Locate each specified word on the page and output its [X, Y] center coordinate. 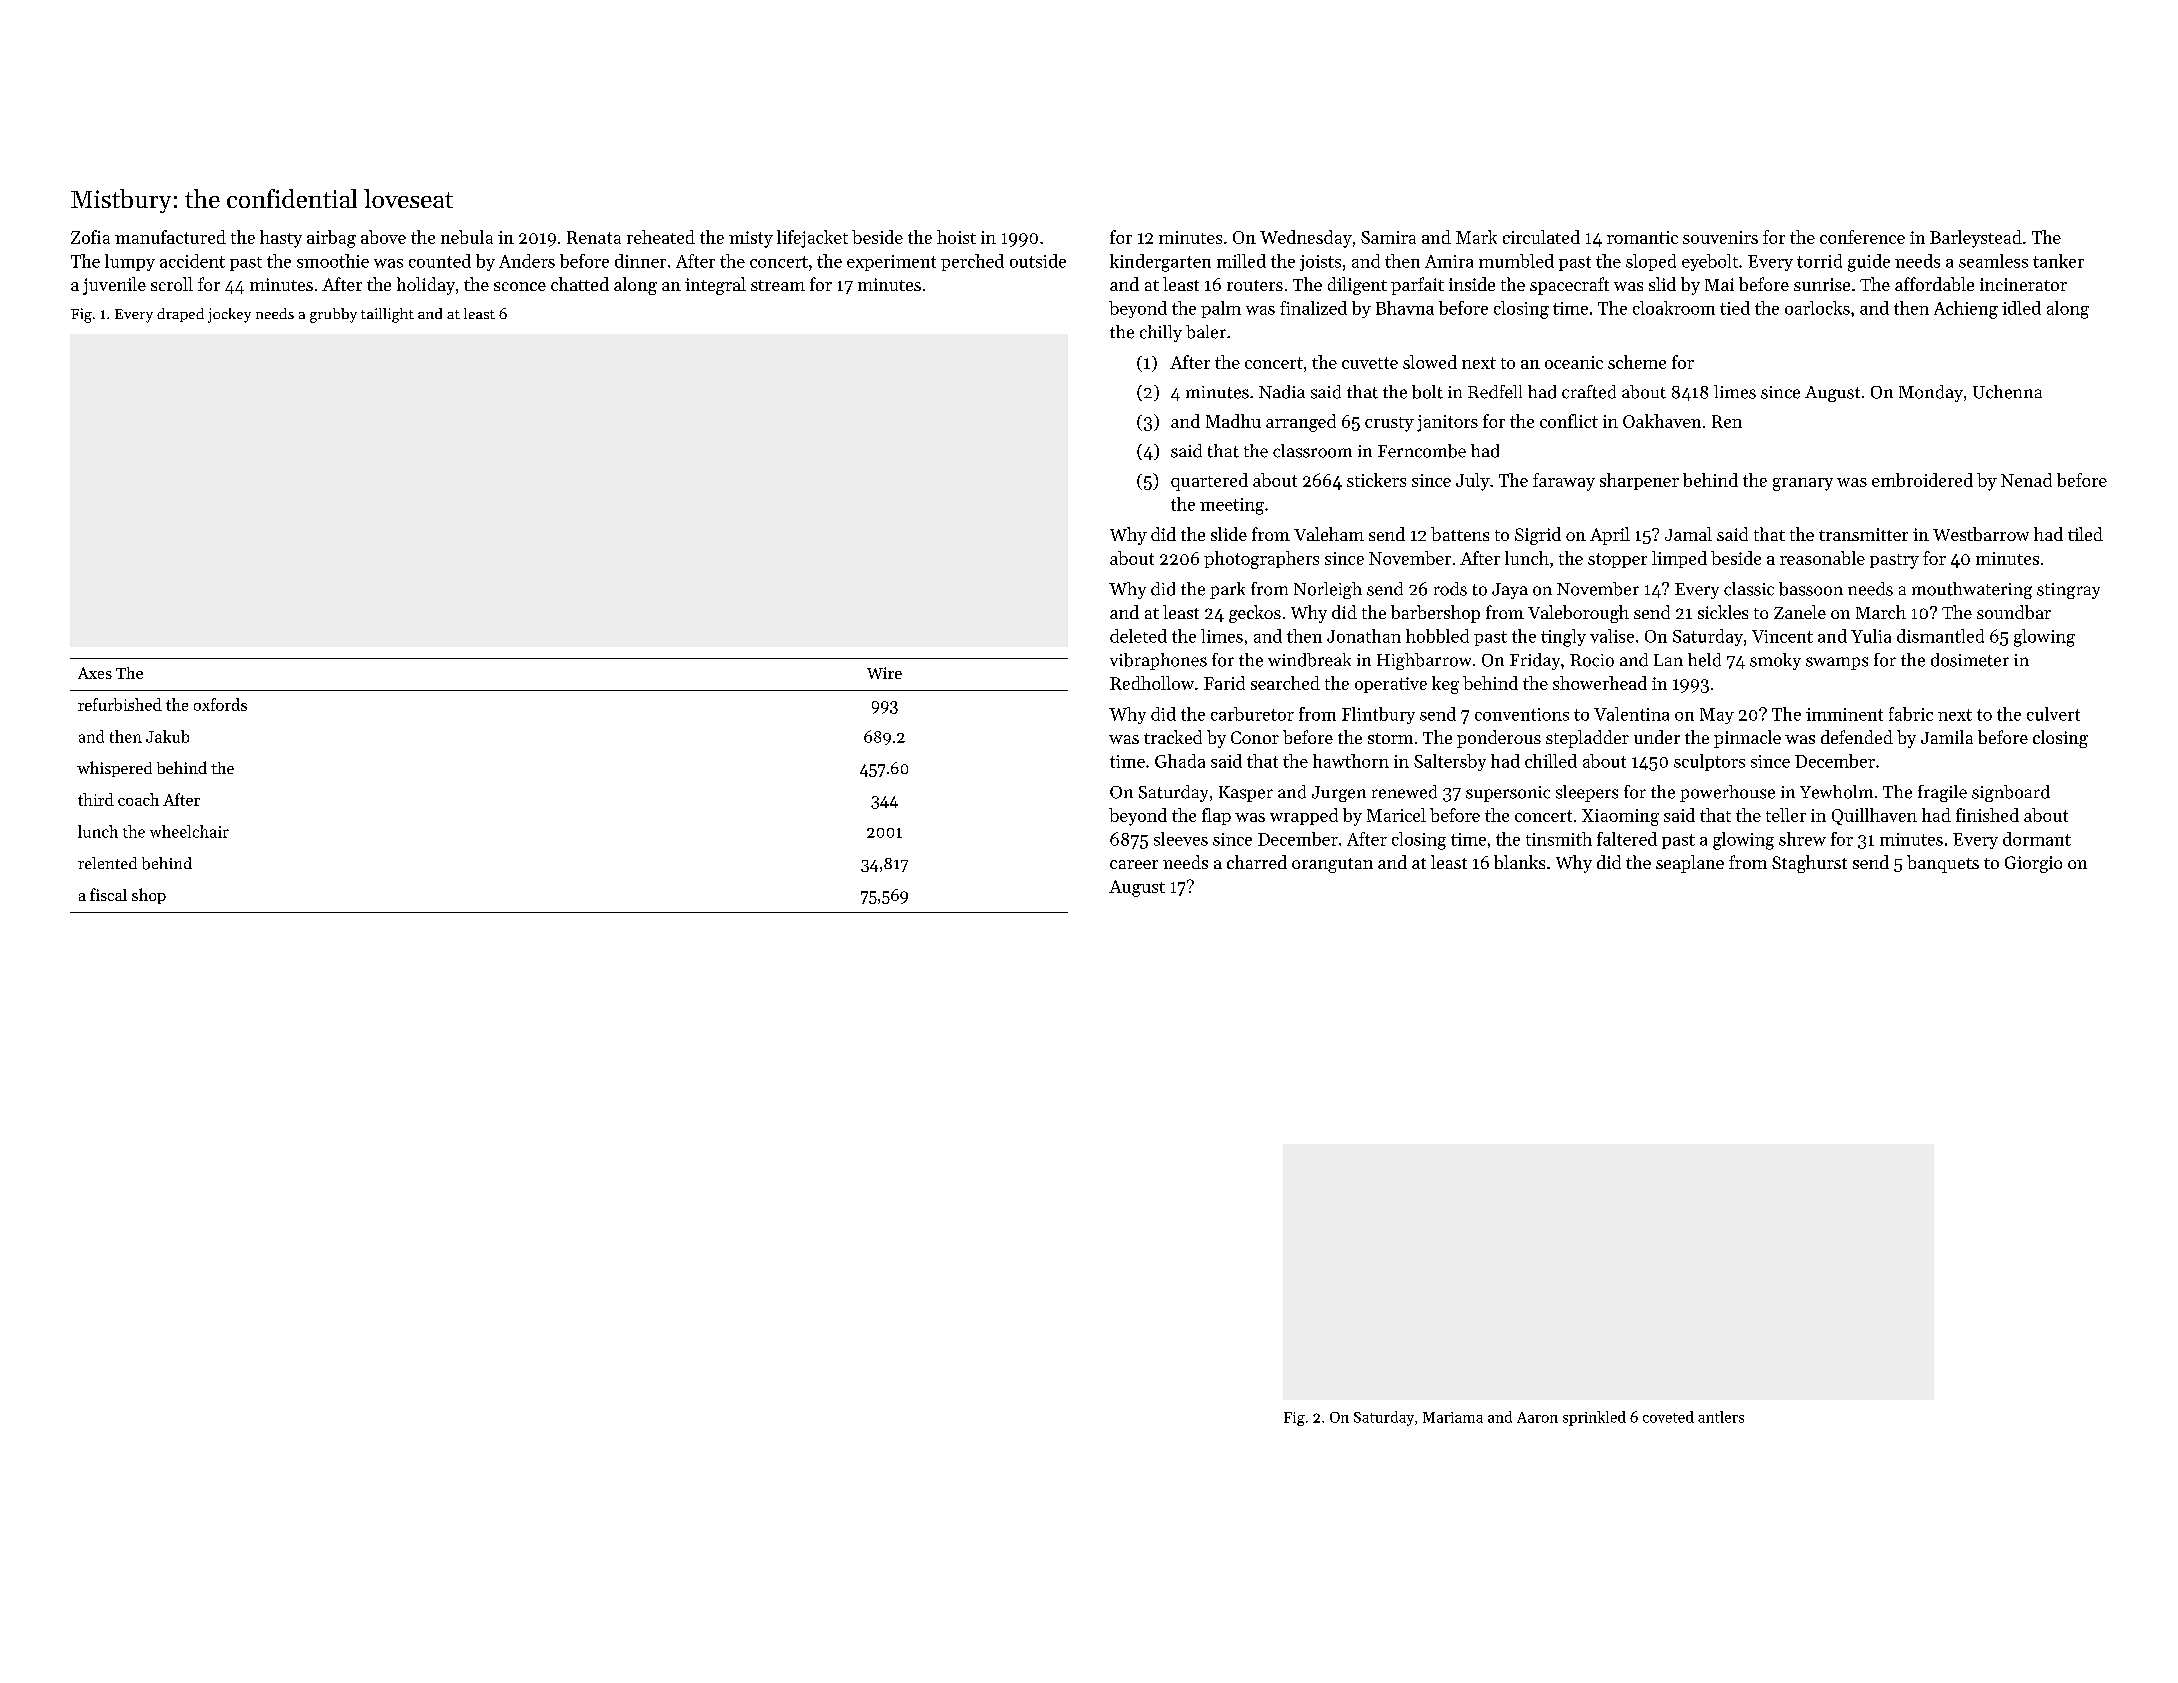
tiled [2085, 534]
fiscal [108, 894]
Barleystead [1976, 239]
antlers [1721, 1417]
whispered [114, 769]
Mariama [1453, 1417]
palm [1221, 309]
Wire [884, 673]
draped [180, 315]
